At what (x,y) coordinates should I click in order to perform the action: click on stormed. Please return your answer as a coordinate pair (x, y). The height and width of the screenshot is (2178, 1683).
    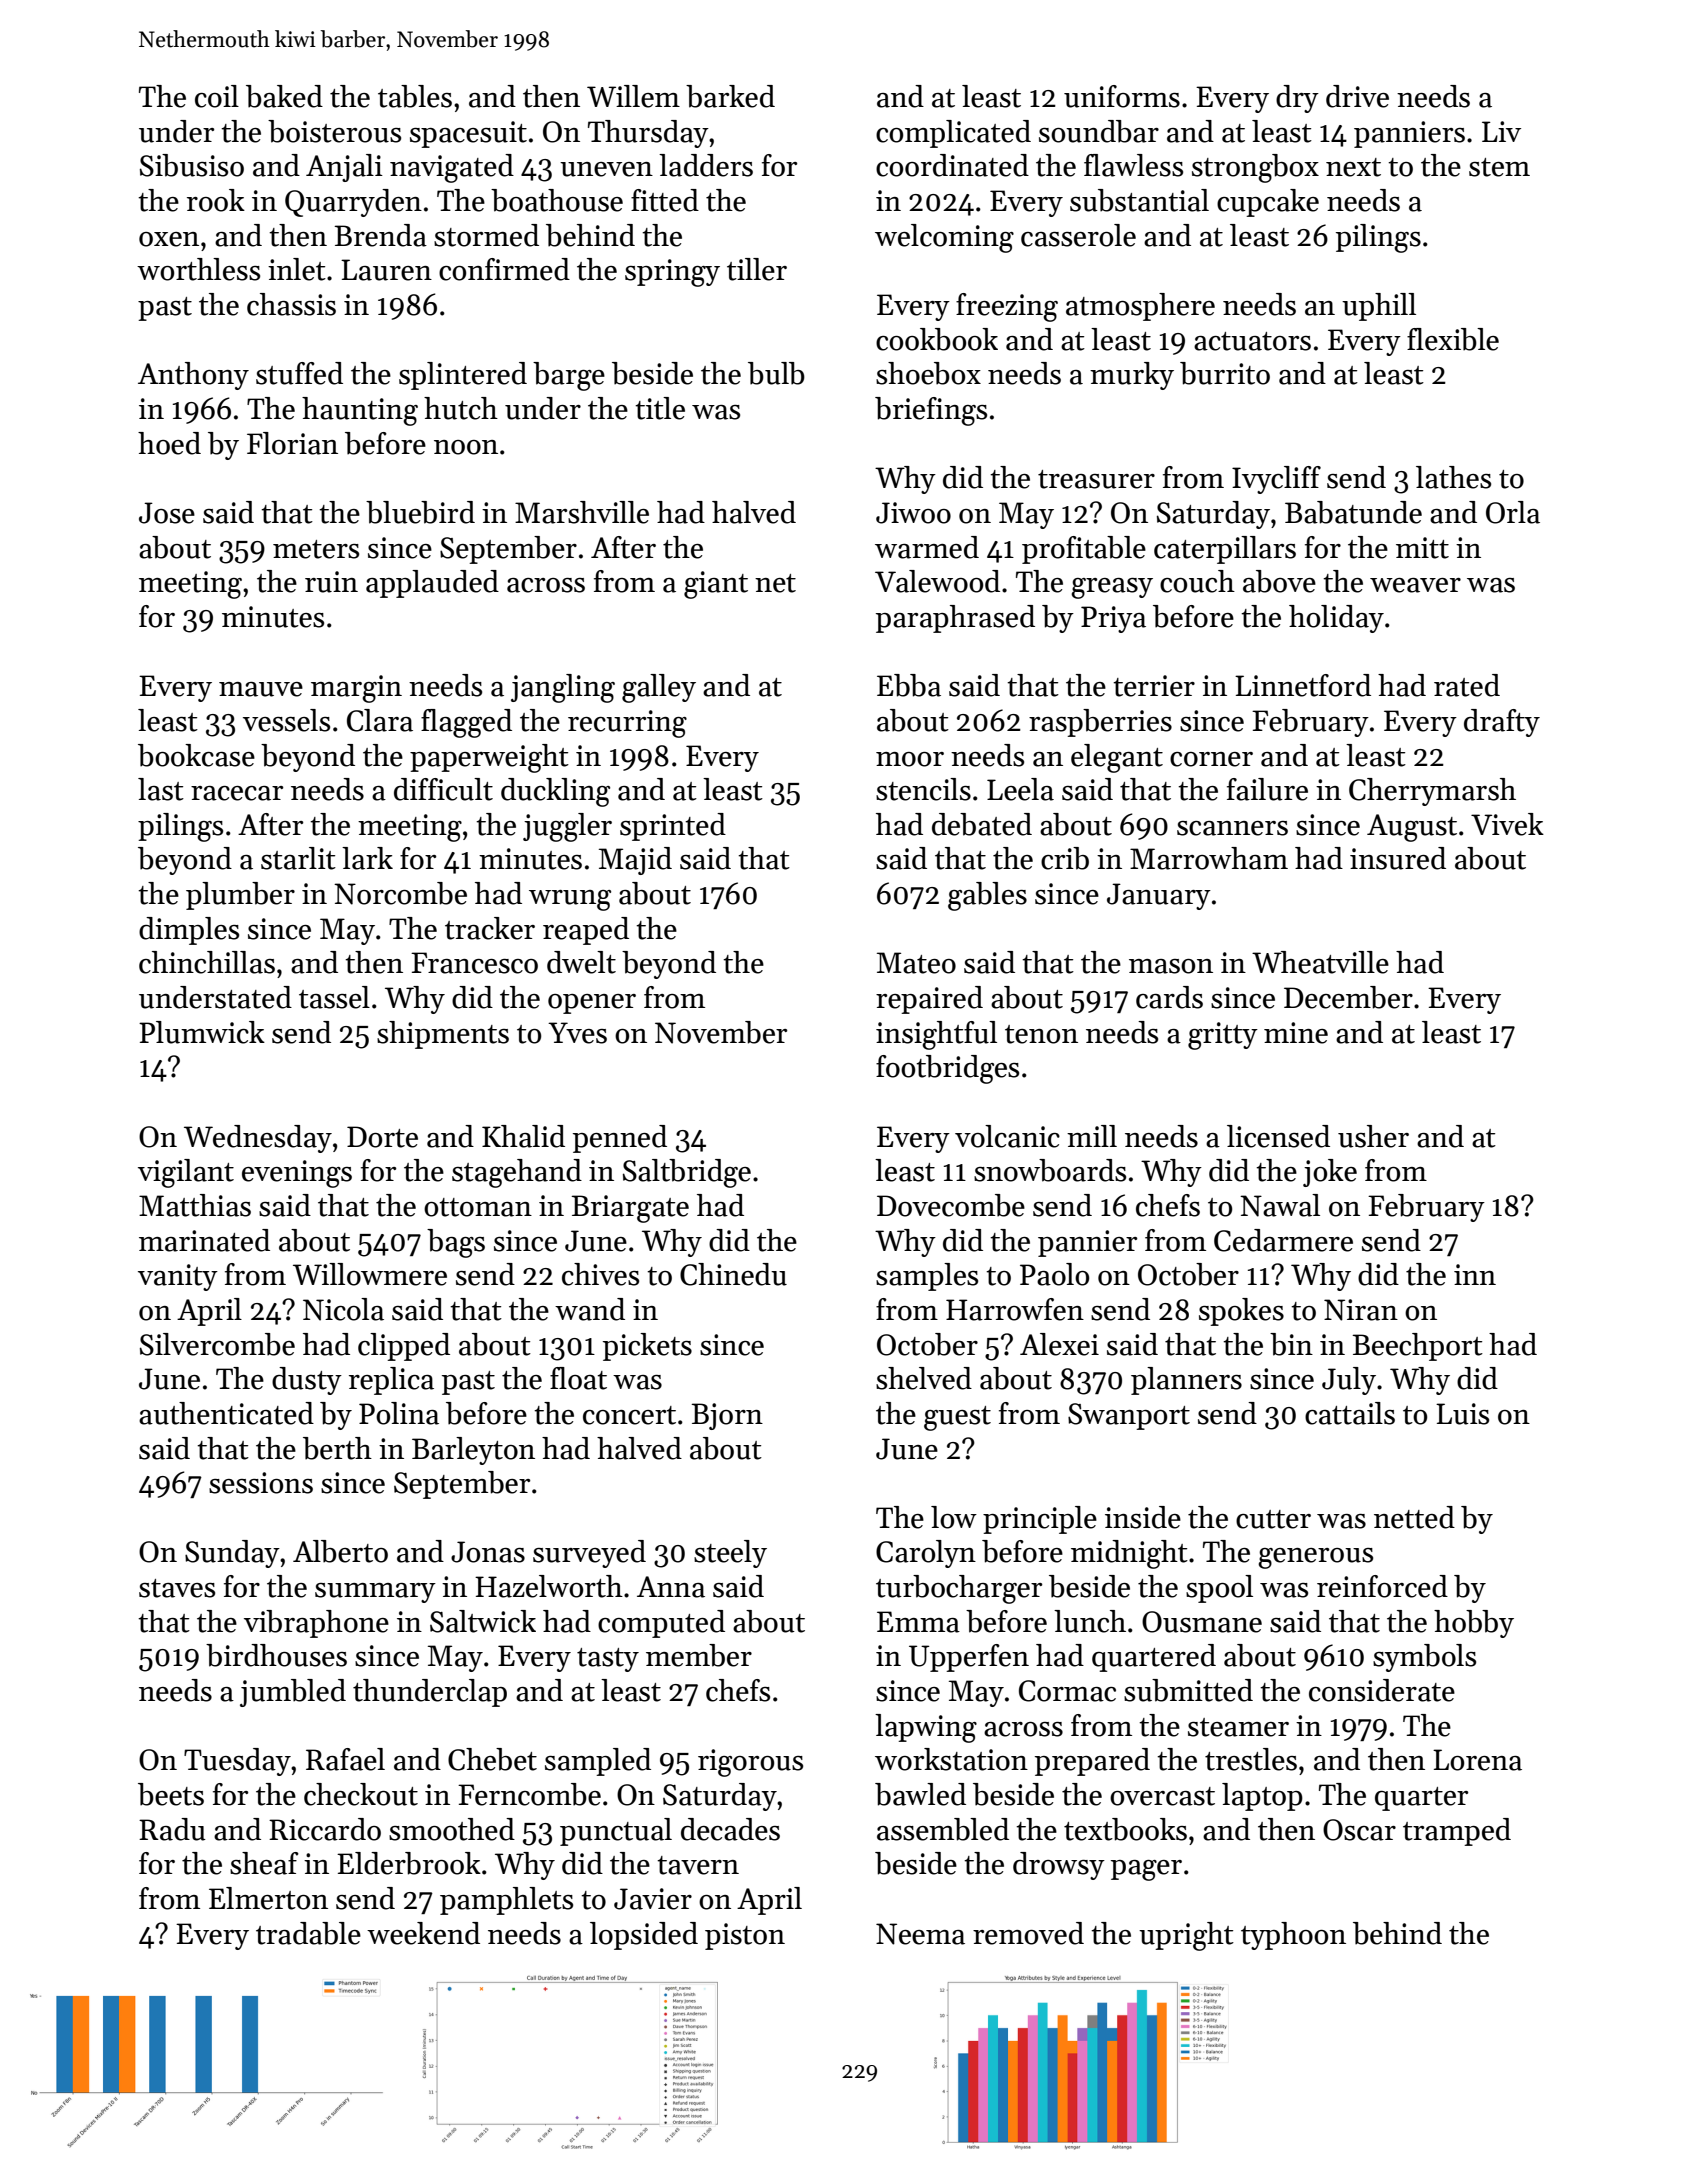
    Looking at the image, I should click on (486, 235).
